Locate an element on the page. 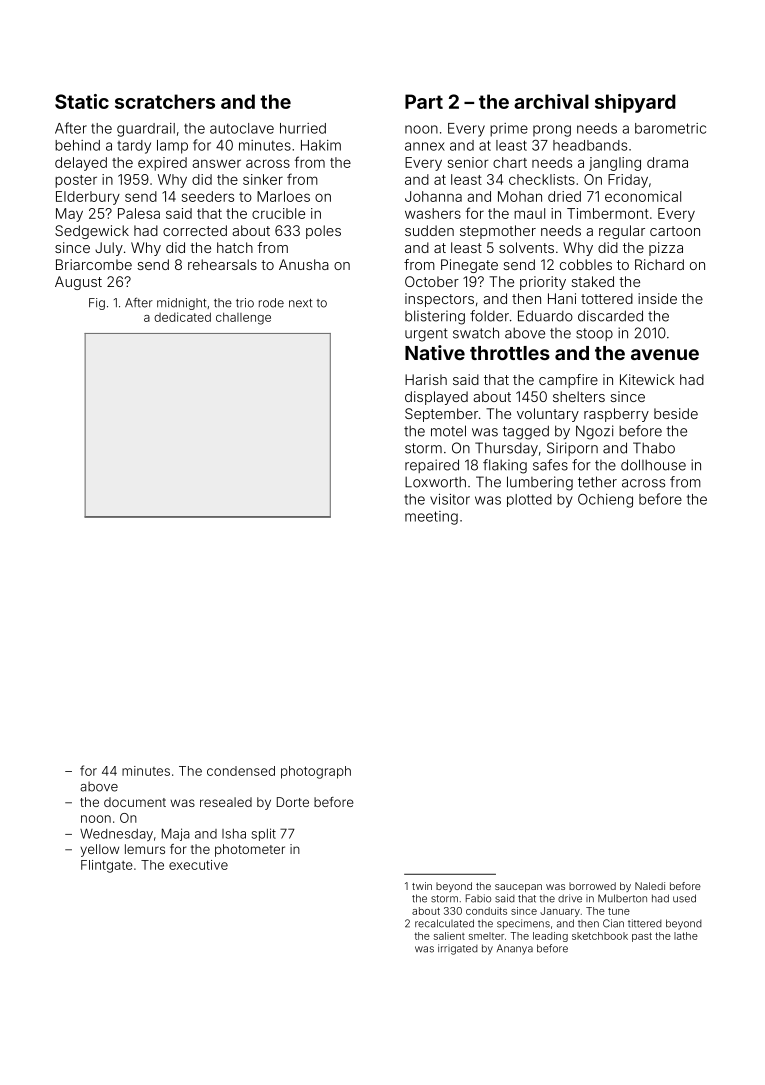  hurried is located at coordinates (303, 128).
